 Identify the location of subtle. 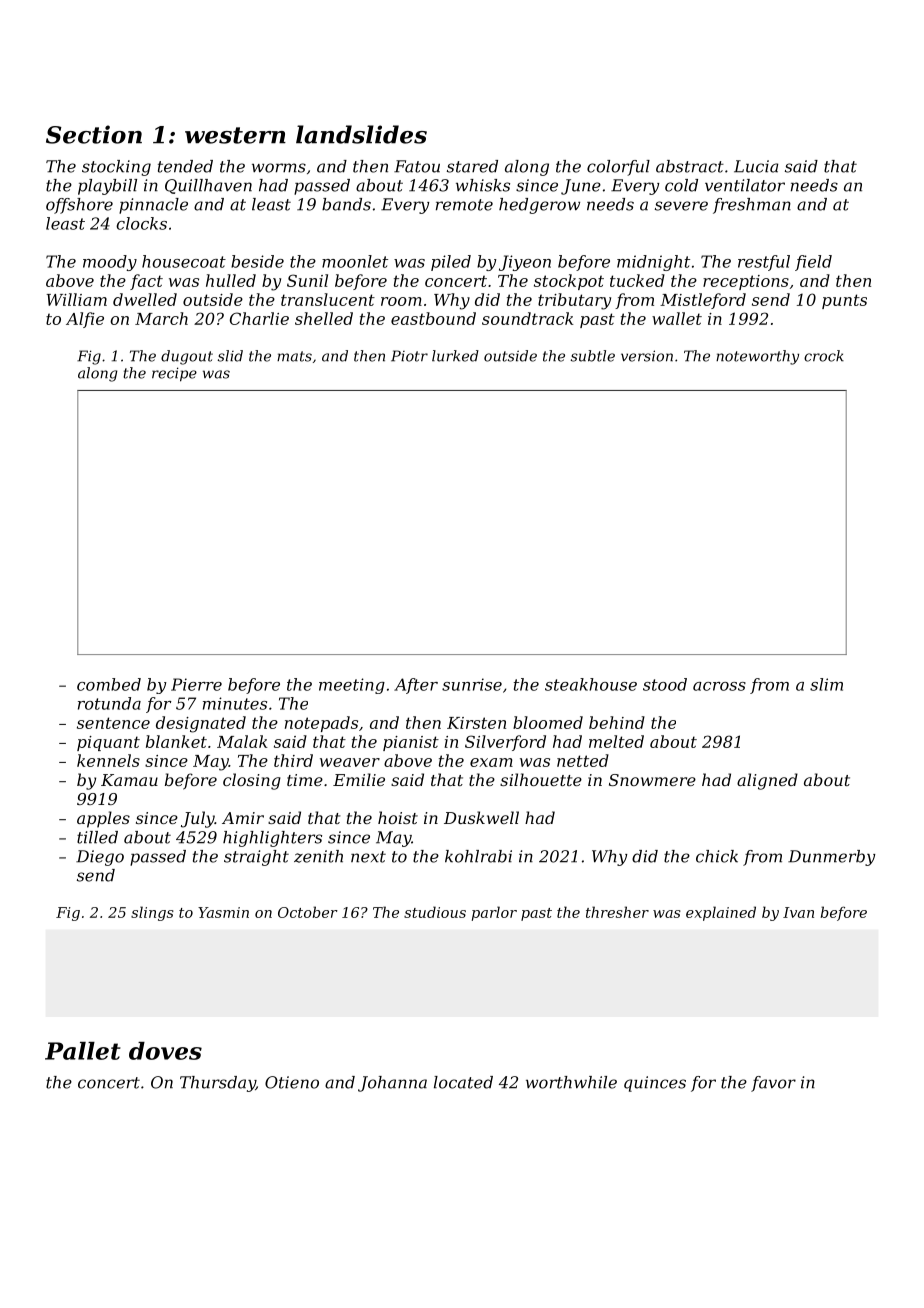
(593, 356).
